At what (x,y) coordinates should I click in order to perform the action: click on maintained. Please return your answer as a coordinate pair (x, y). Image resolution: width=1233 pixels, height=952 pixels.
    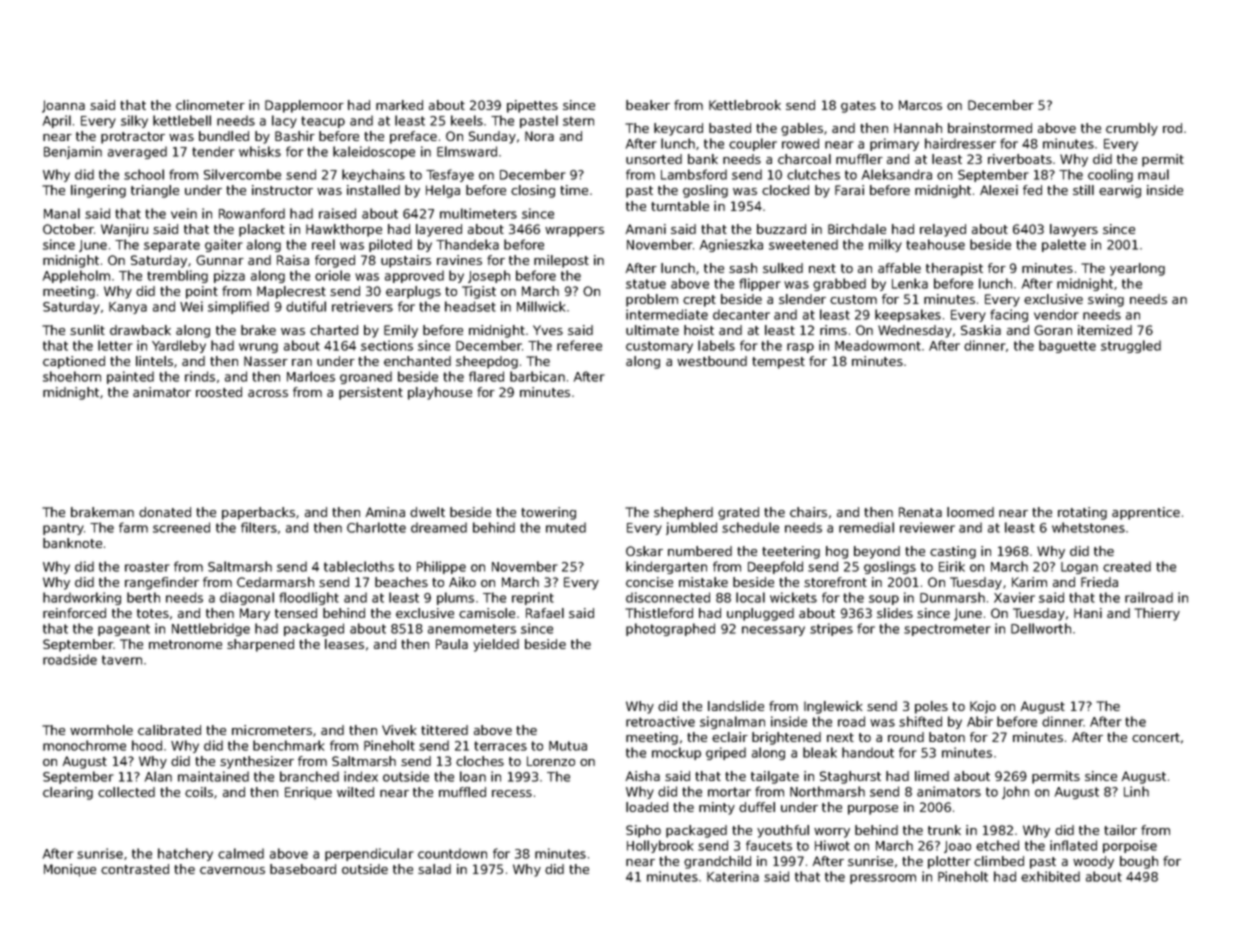
    Looking at the image, I should click on (213, 776).
